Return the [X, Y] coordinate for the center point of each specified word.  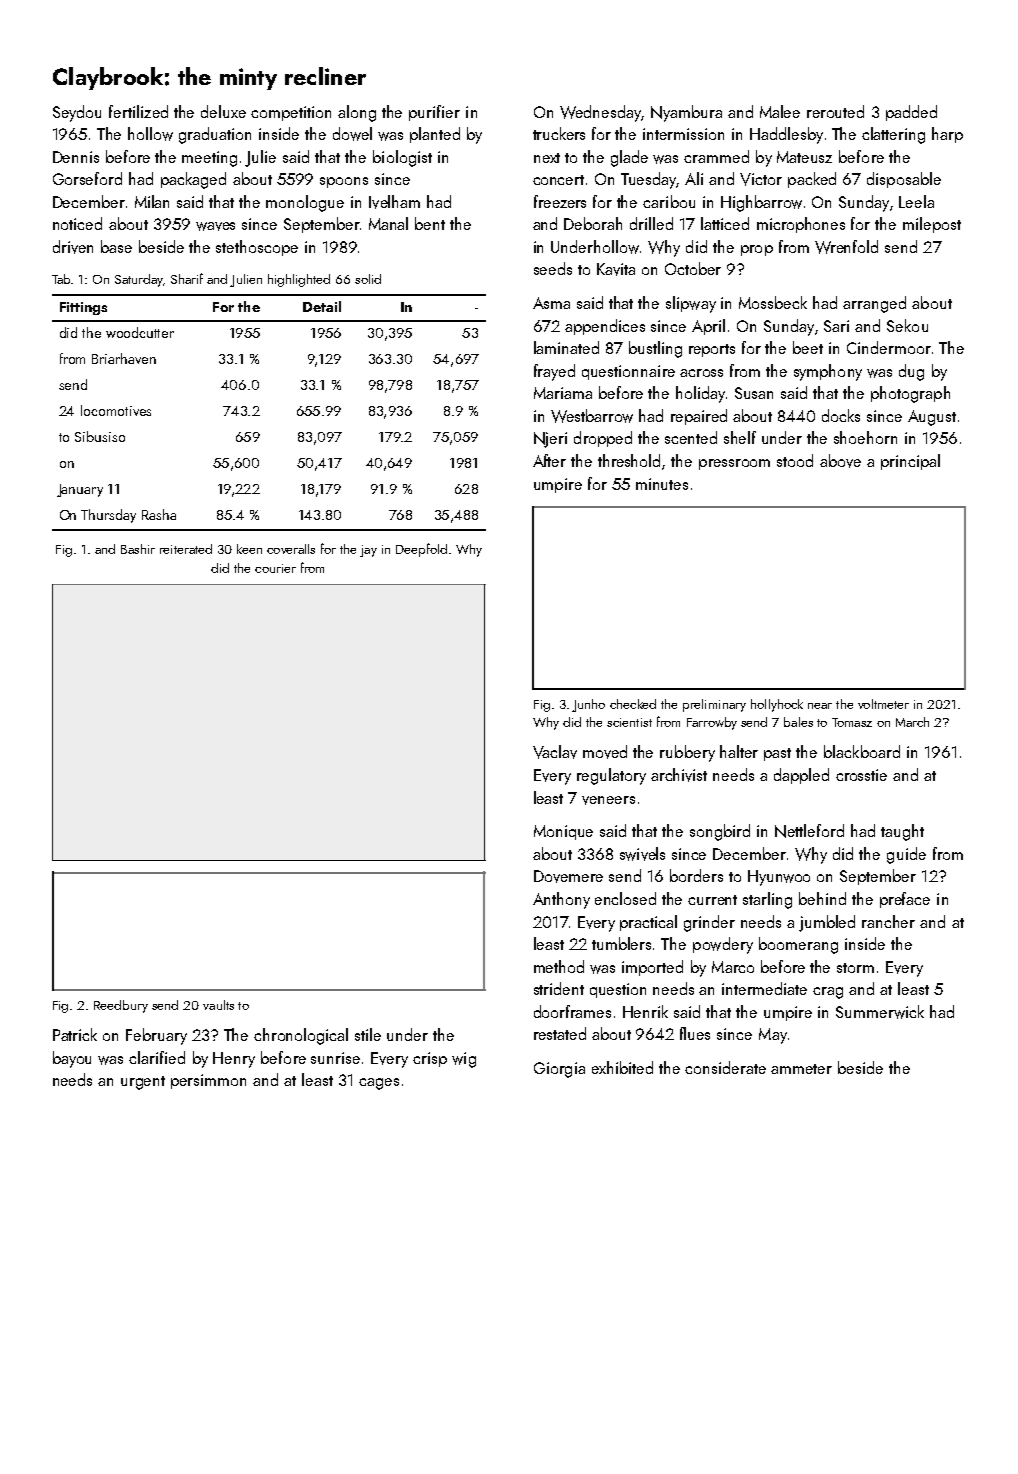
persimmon [208, 1081]
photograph [910, 394]
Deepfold [421, 550]
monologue [305, 203]
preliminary [714, 705]
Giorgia [559, 1070]
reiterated [186, 549]
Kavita [616, 269]
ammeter [801, 1069]
